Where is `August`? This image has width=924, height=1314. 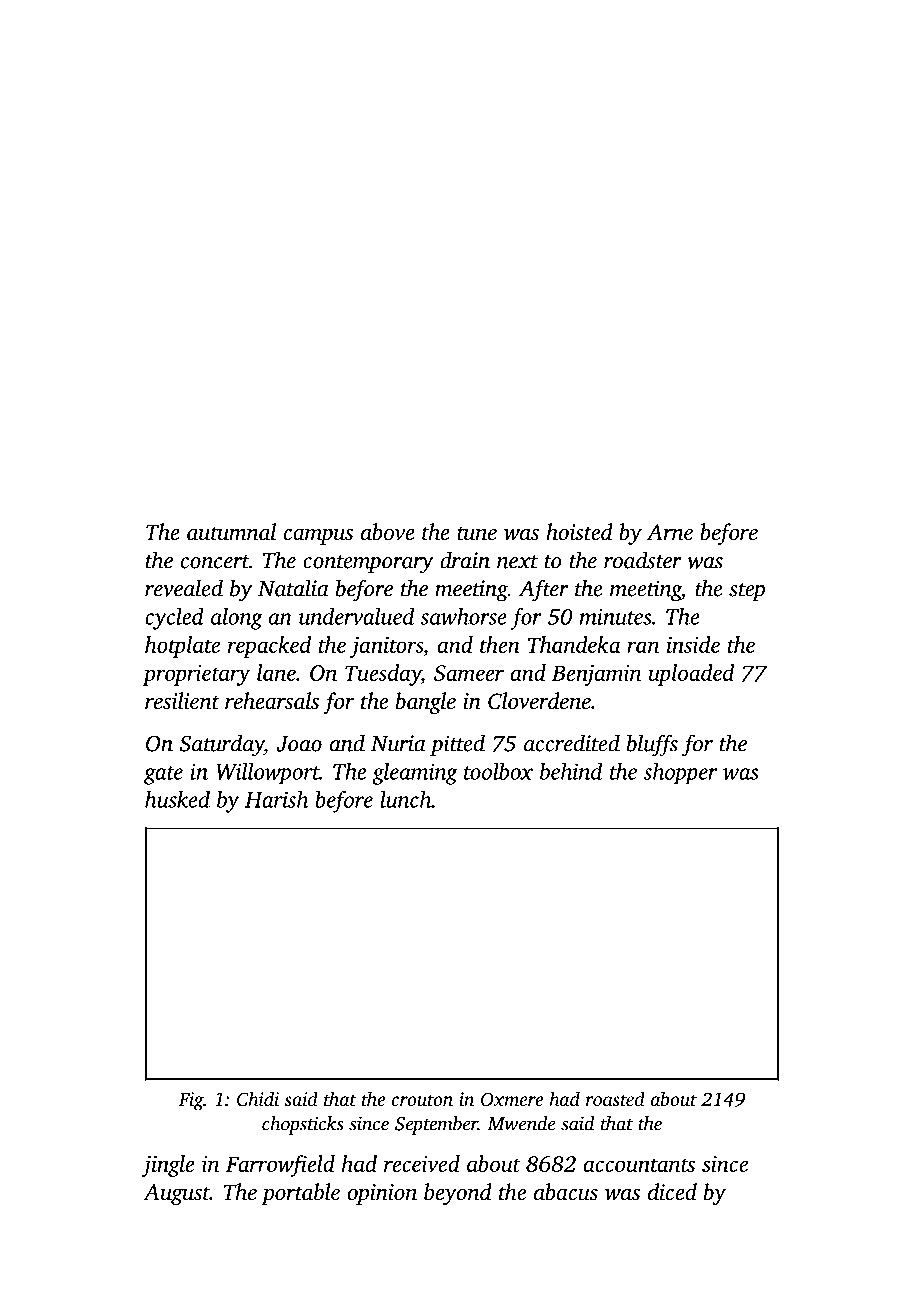
August is located at coordinates (176, 1194).
